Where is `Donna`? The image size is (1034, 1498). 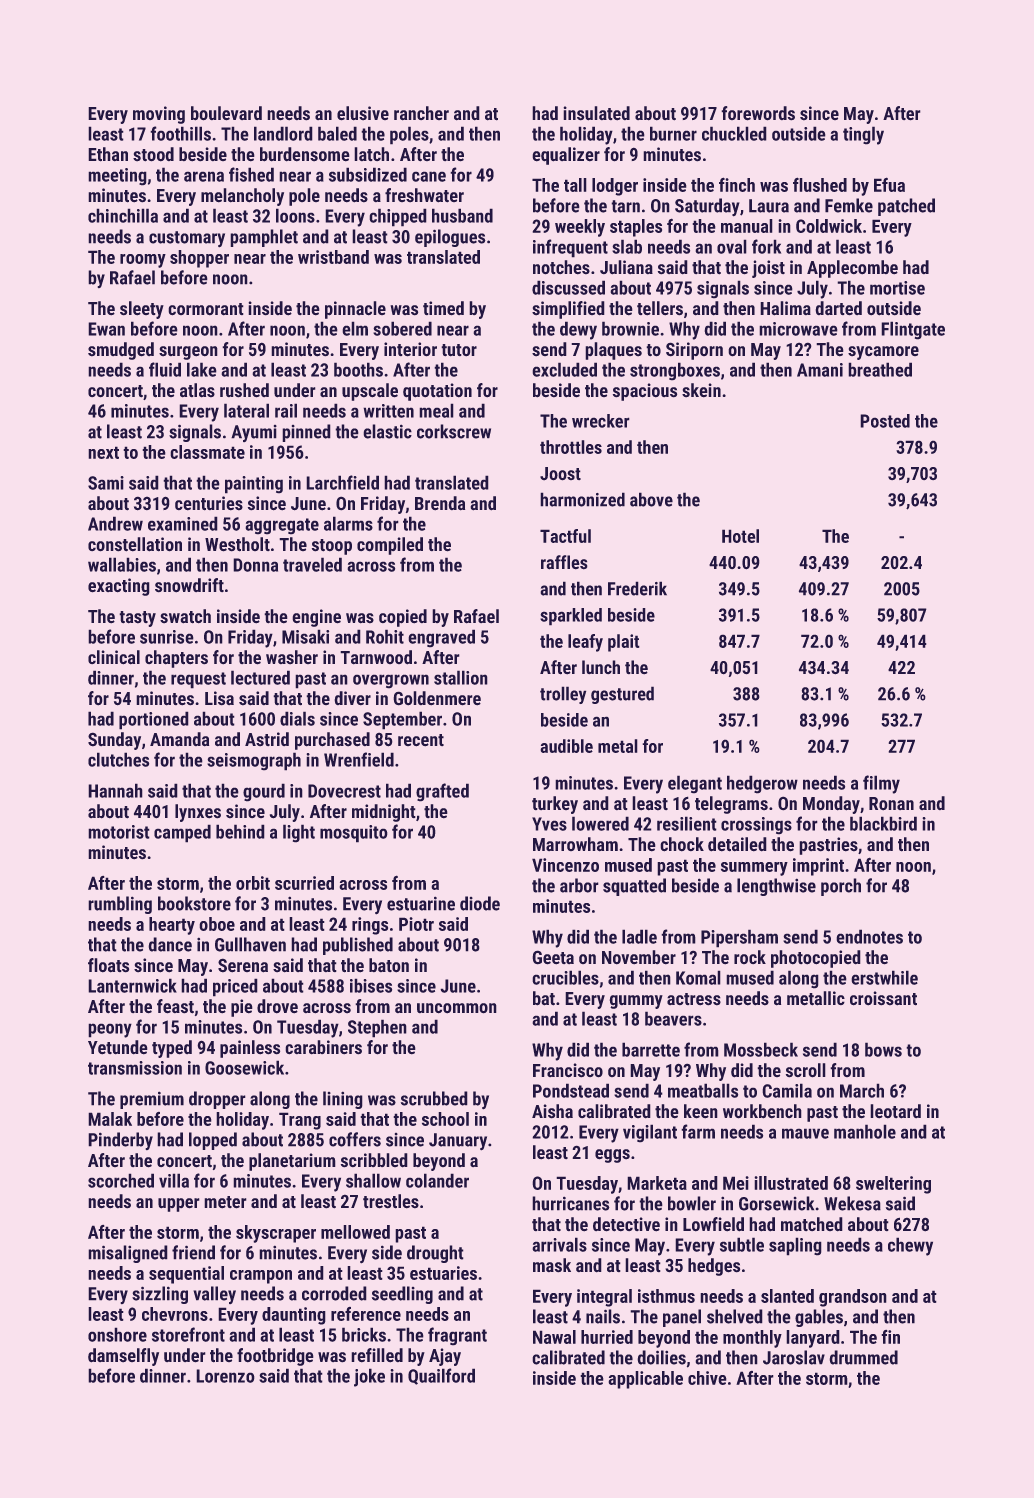 Donna is located at coordinates (256, 565).
